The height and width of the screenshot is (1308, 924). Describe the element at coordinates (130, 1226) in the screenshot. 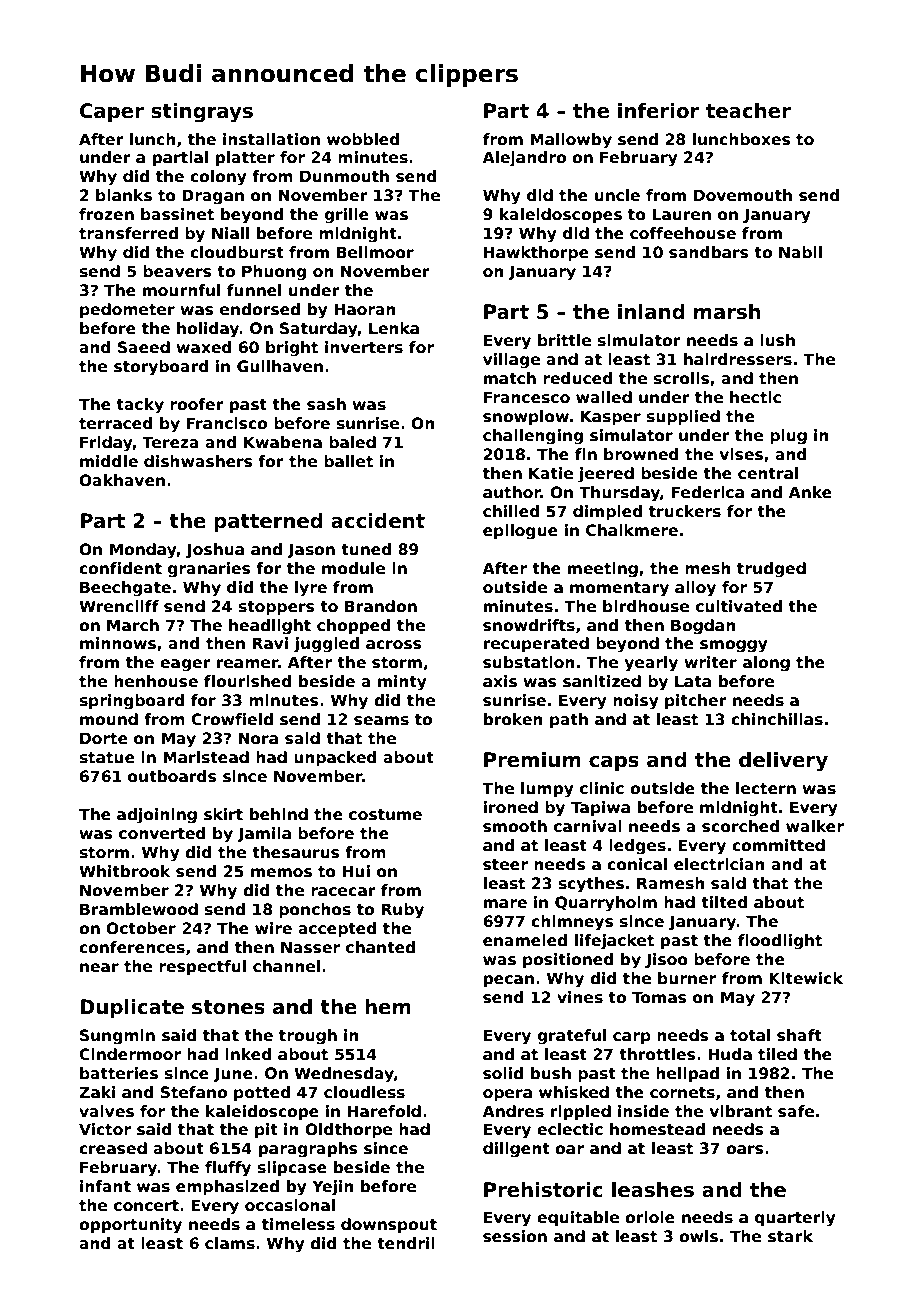

I see `opportunity` at that location.
